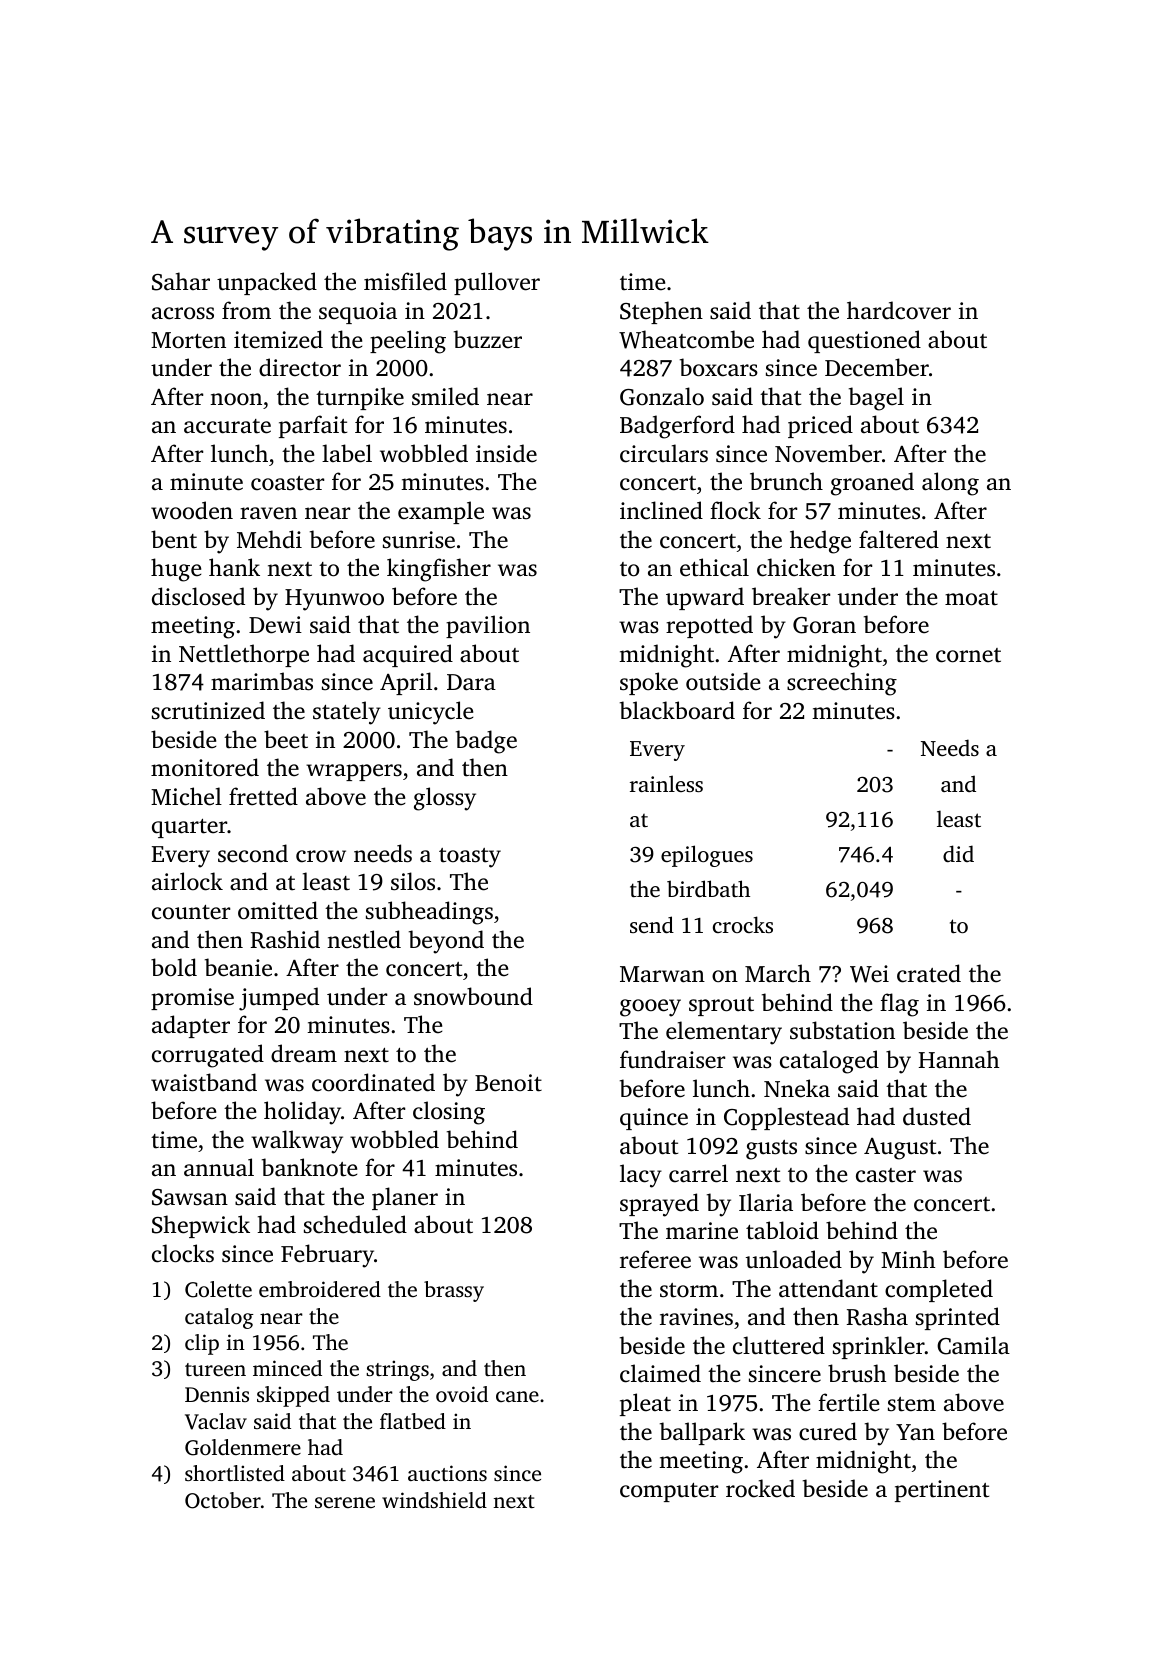 The width and height of the screenshot is (1165, 1654). I want to click on serene, so click(345, 1502).
